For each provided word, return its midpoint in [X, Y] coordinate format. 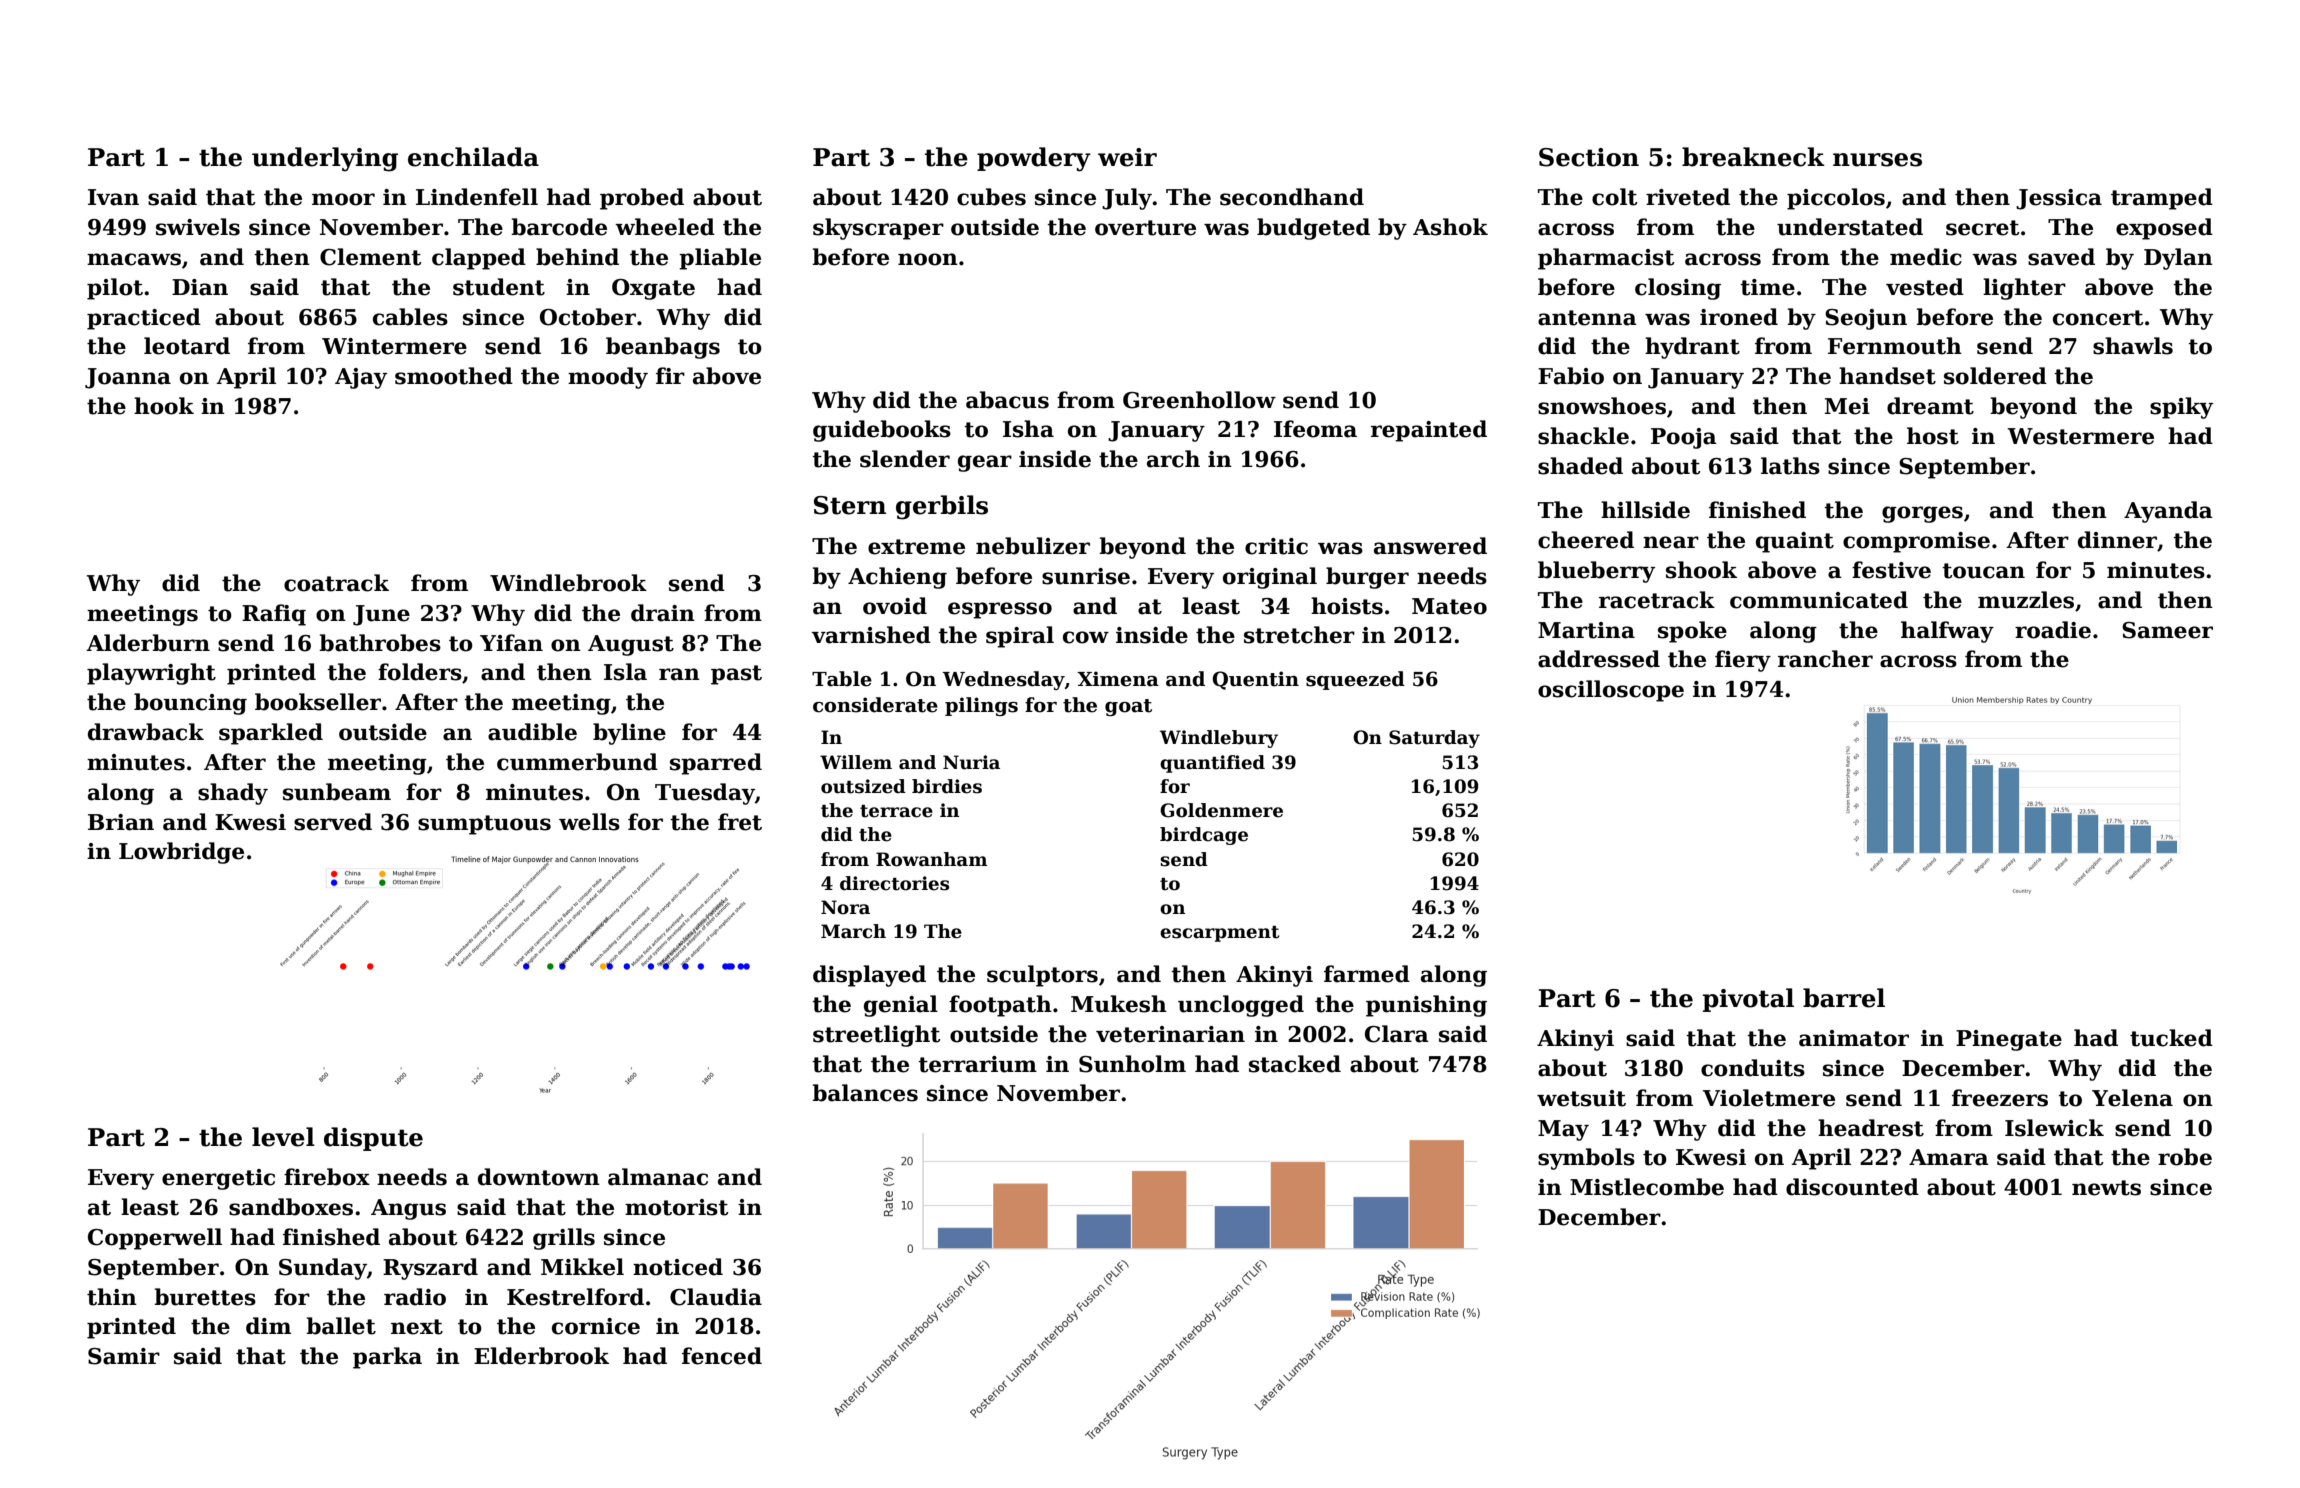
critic [1276, 546]
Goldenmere [1221, 810]
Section [1589, 157]
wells [589, 822]
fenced [722, 1356]
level [283, 1137]
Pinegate [2009, 1040]
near [1671, 542]
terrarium [977, 1064]
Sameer [2167, 630]
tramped [2162, 199]
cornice [596, 1326]
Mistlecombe [1647, 1187]
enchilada [473, 157]
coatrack [336, 583]
